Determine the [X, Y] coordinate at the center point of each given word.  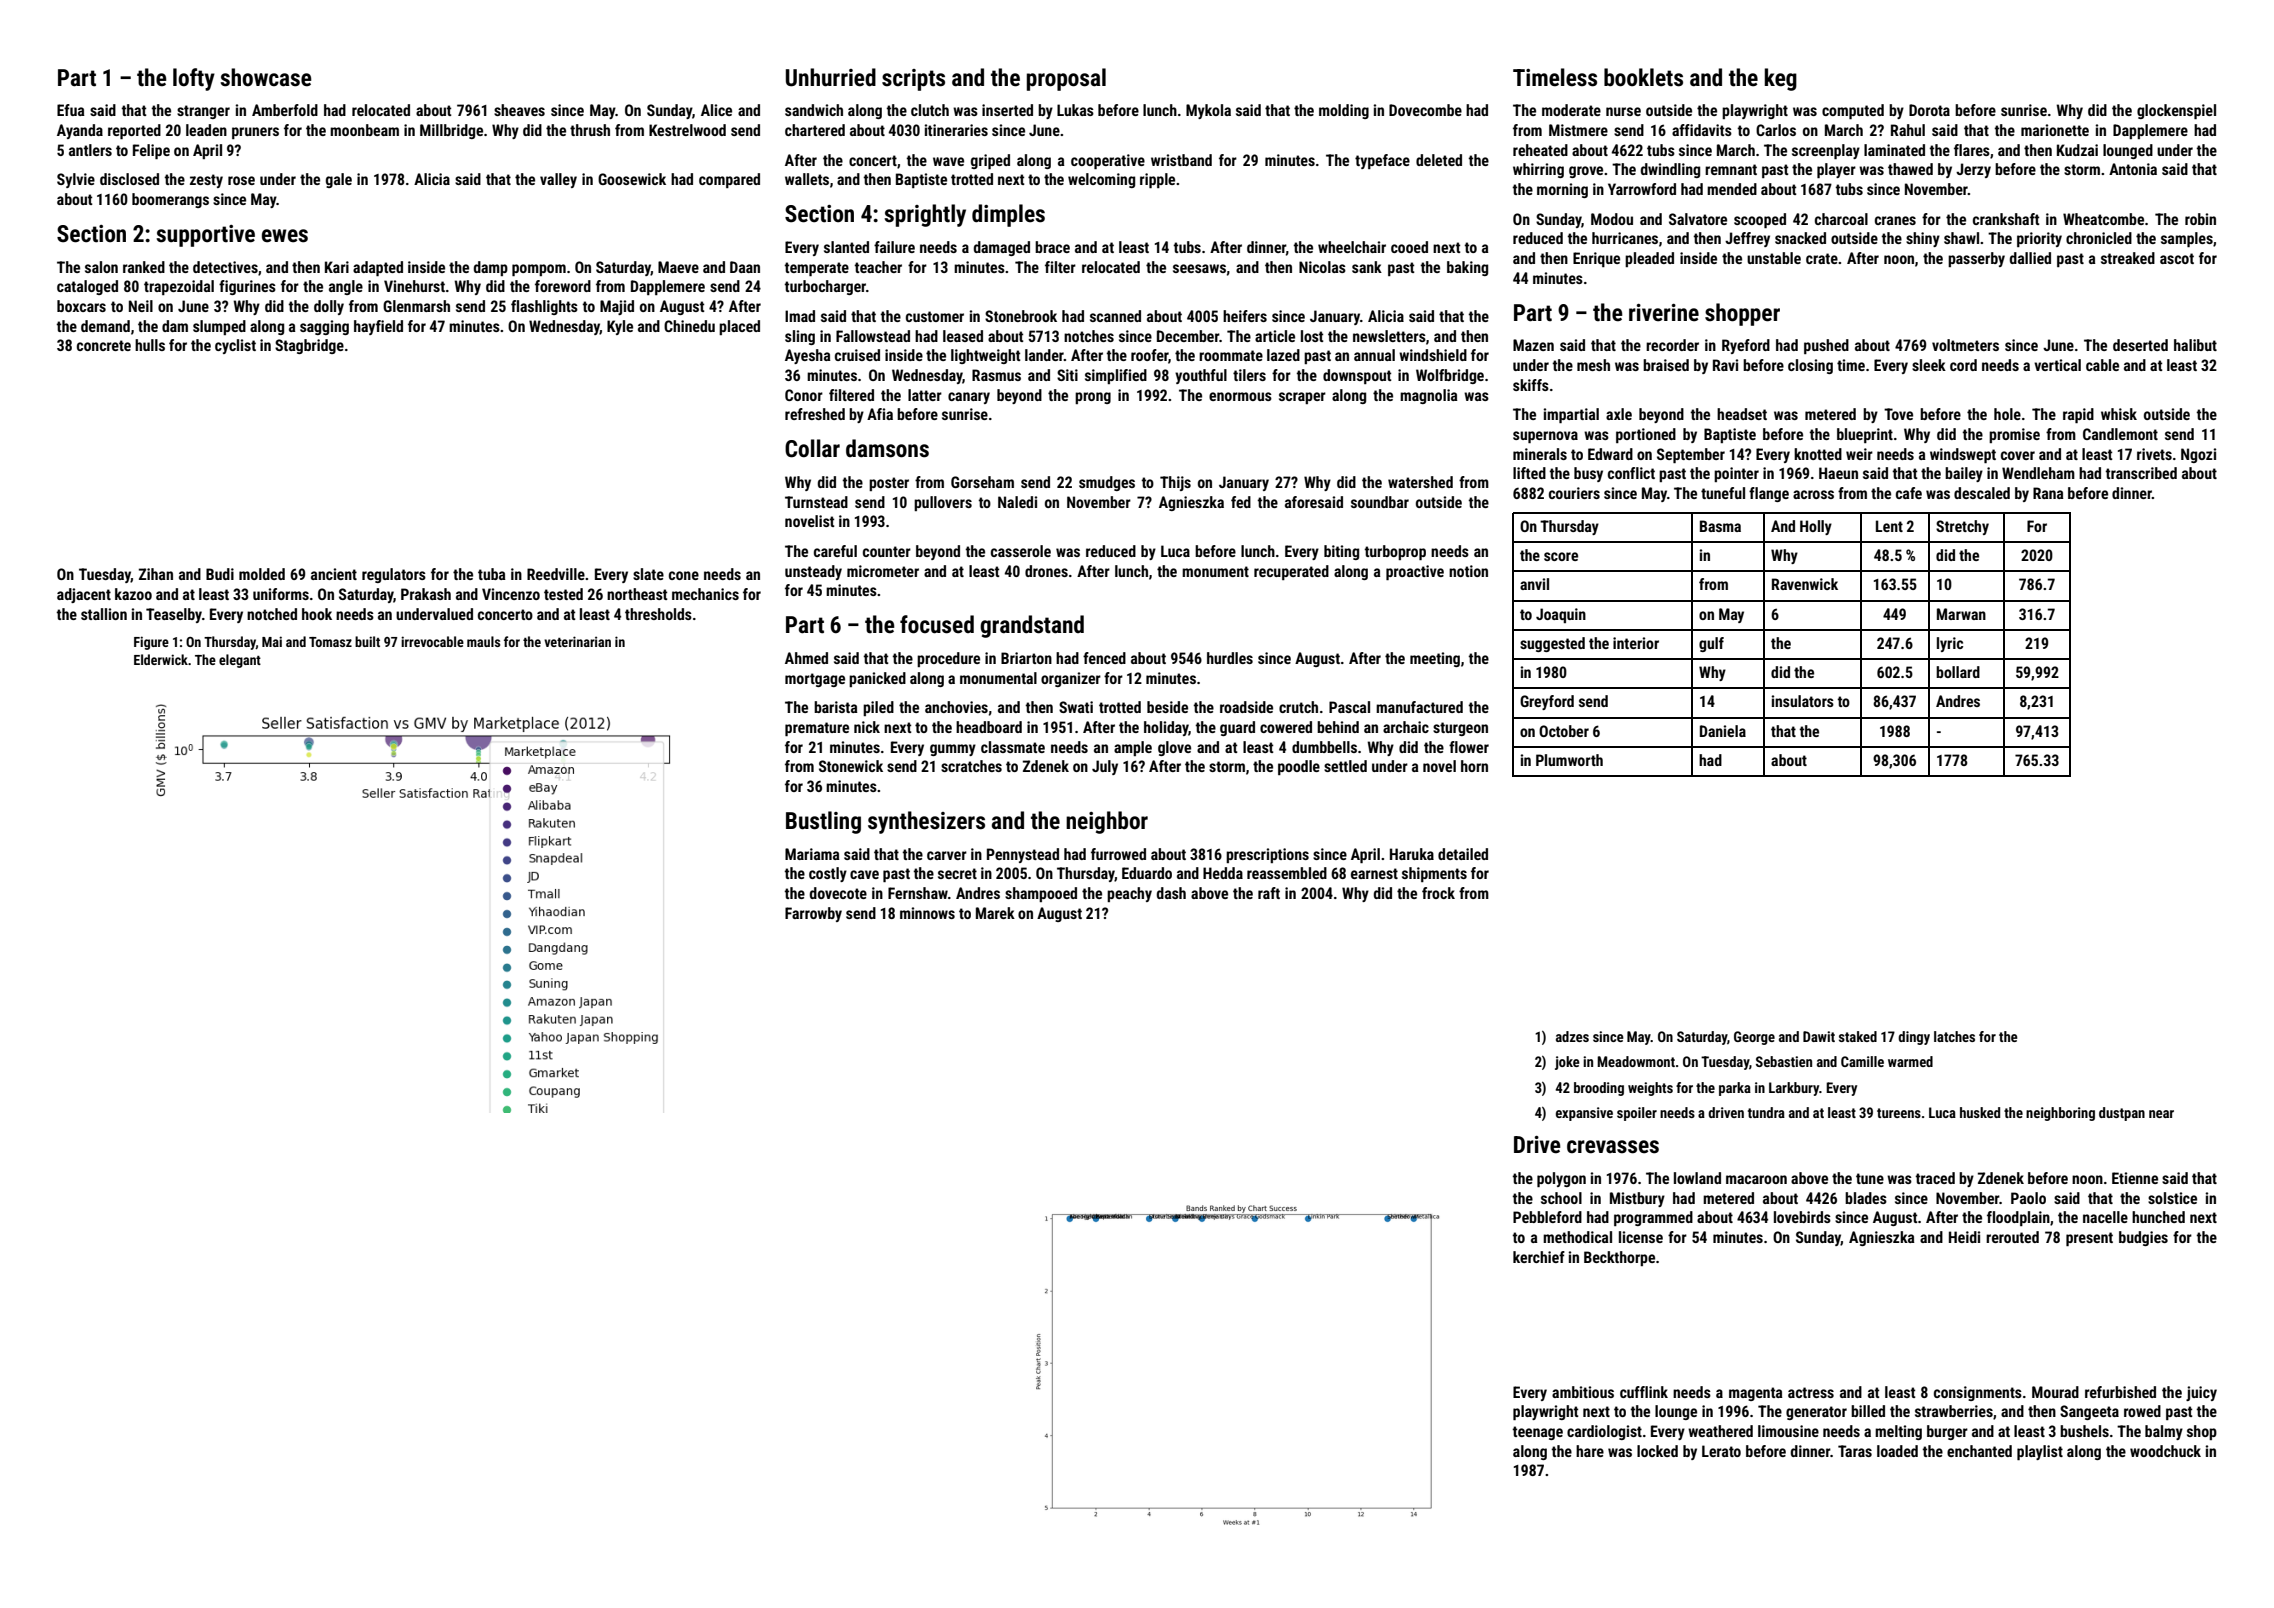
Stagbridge [309, 346]
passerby [1976, 259]
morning [1562, 190]
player [1836, 170]
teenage [1538, 1433]
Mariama [812, 854]
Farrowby [813, 914]
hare [1590, 1451]
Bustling [823, 822]
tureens [1899, 1113]
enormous [1240, 396]
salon [101, 267]
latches [1954, 1036]
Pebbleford [1547, 1217]
